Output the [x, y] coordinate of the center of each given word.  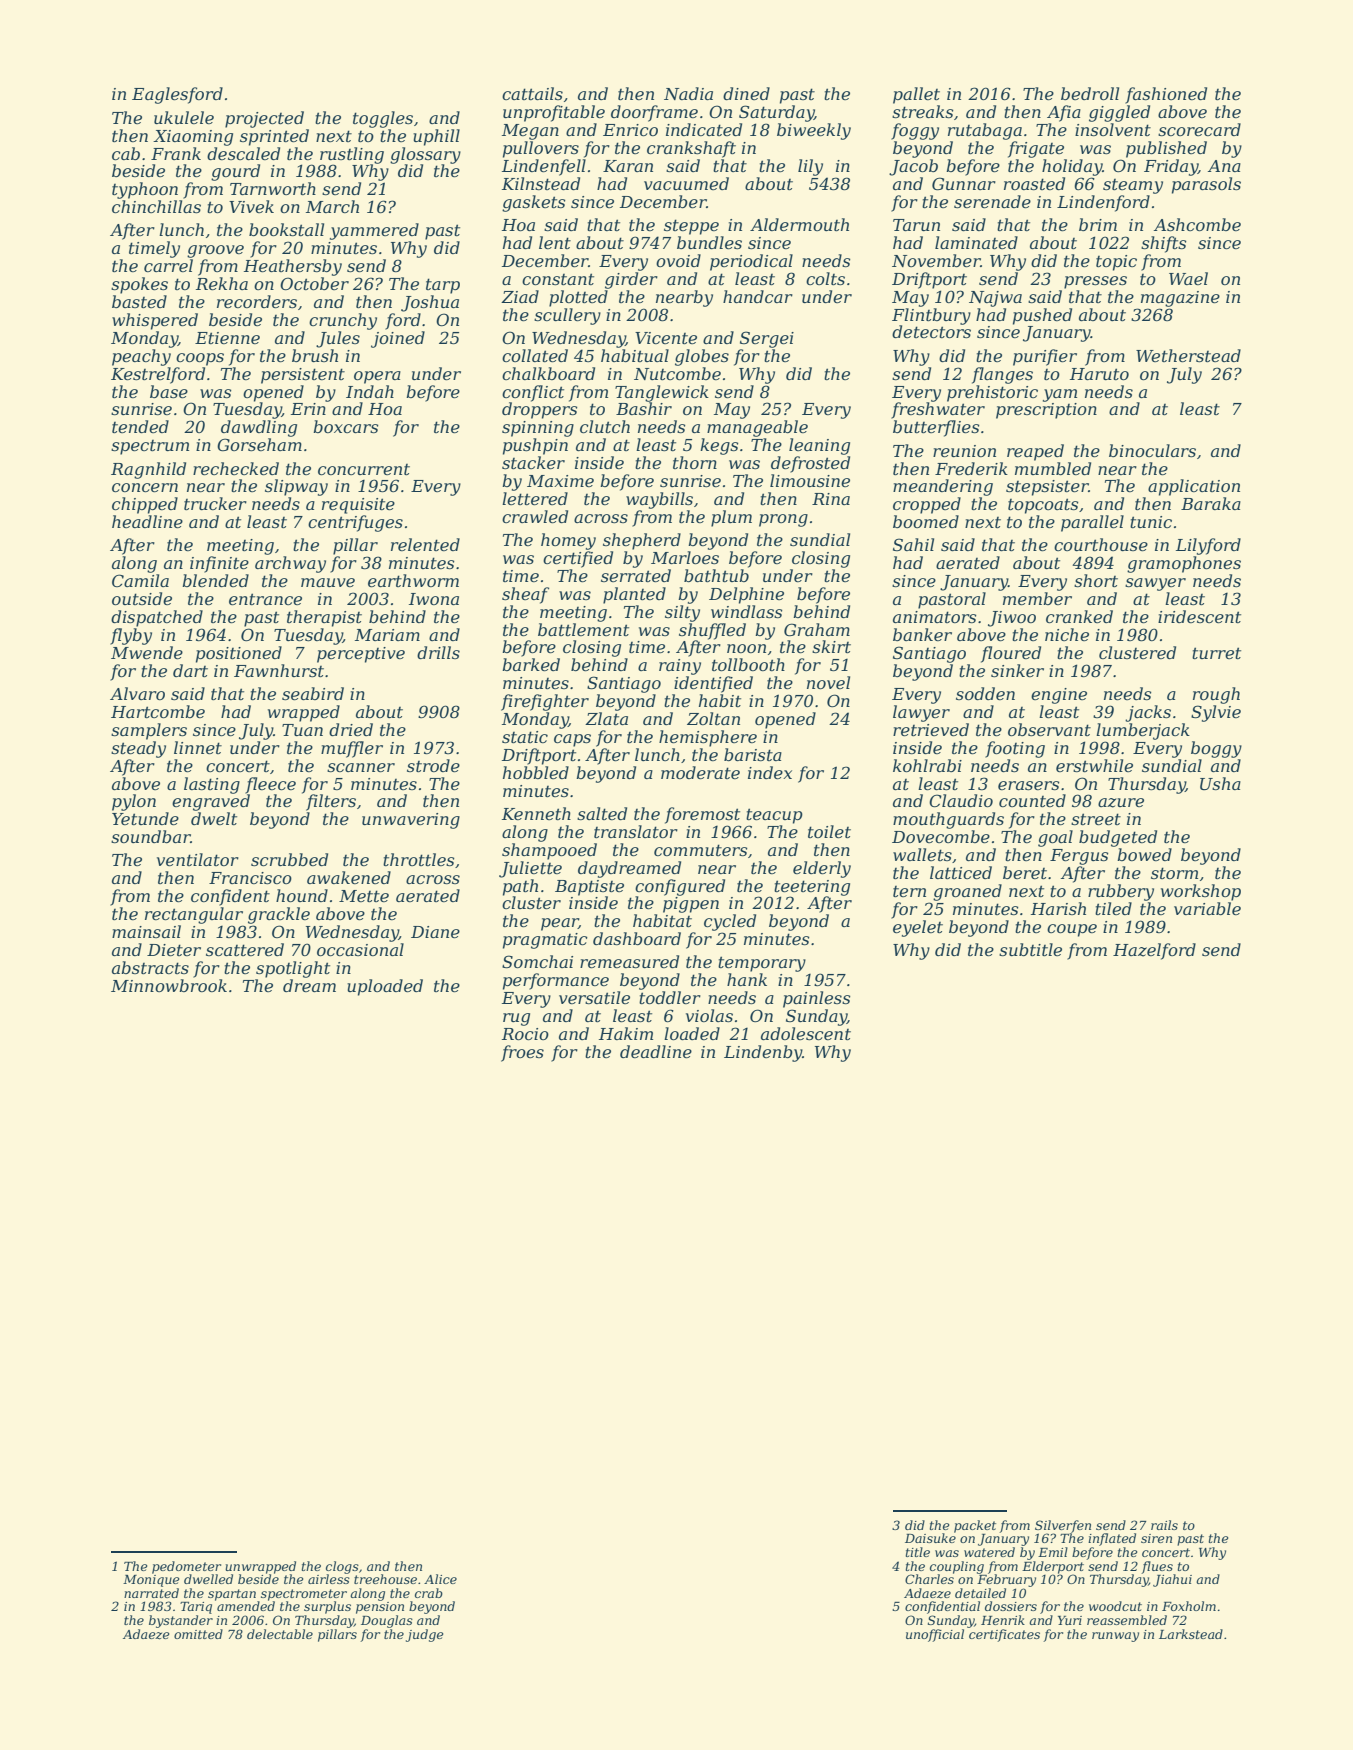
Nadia [688, 93]
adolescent [806, 1033]
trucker [215, 503]
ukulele [184, 117]
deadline [656, 1051]
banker [922, 634]
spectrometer [304, 1595]
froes [522, 1053]
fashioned [1166, 95]
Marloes [685, 557]
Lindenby [763, 1053]
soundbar [151, 836]
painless [816, 999]
